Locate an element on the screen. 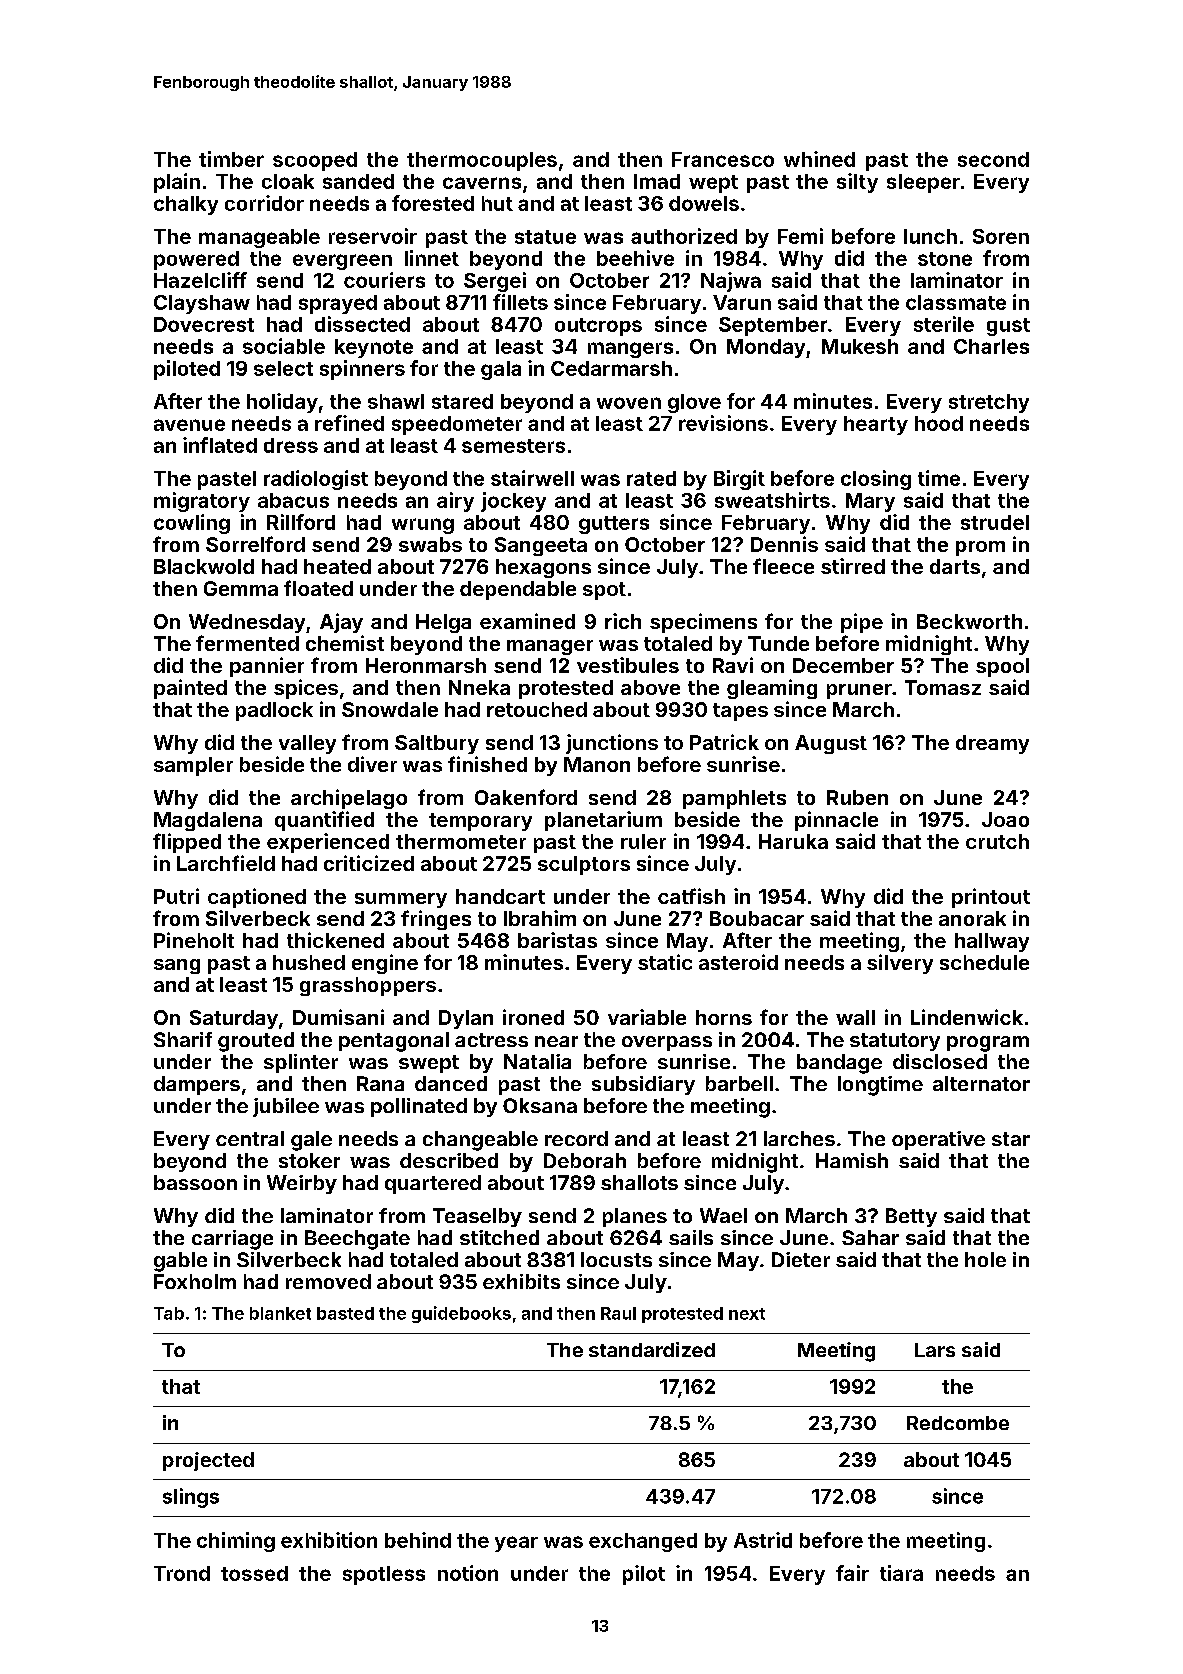  stretchy is located at coordinates (989, 403).
